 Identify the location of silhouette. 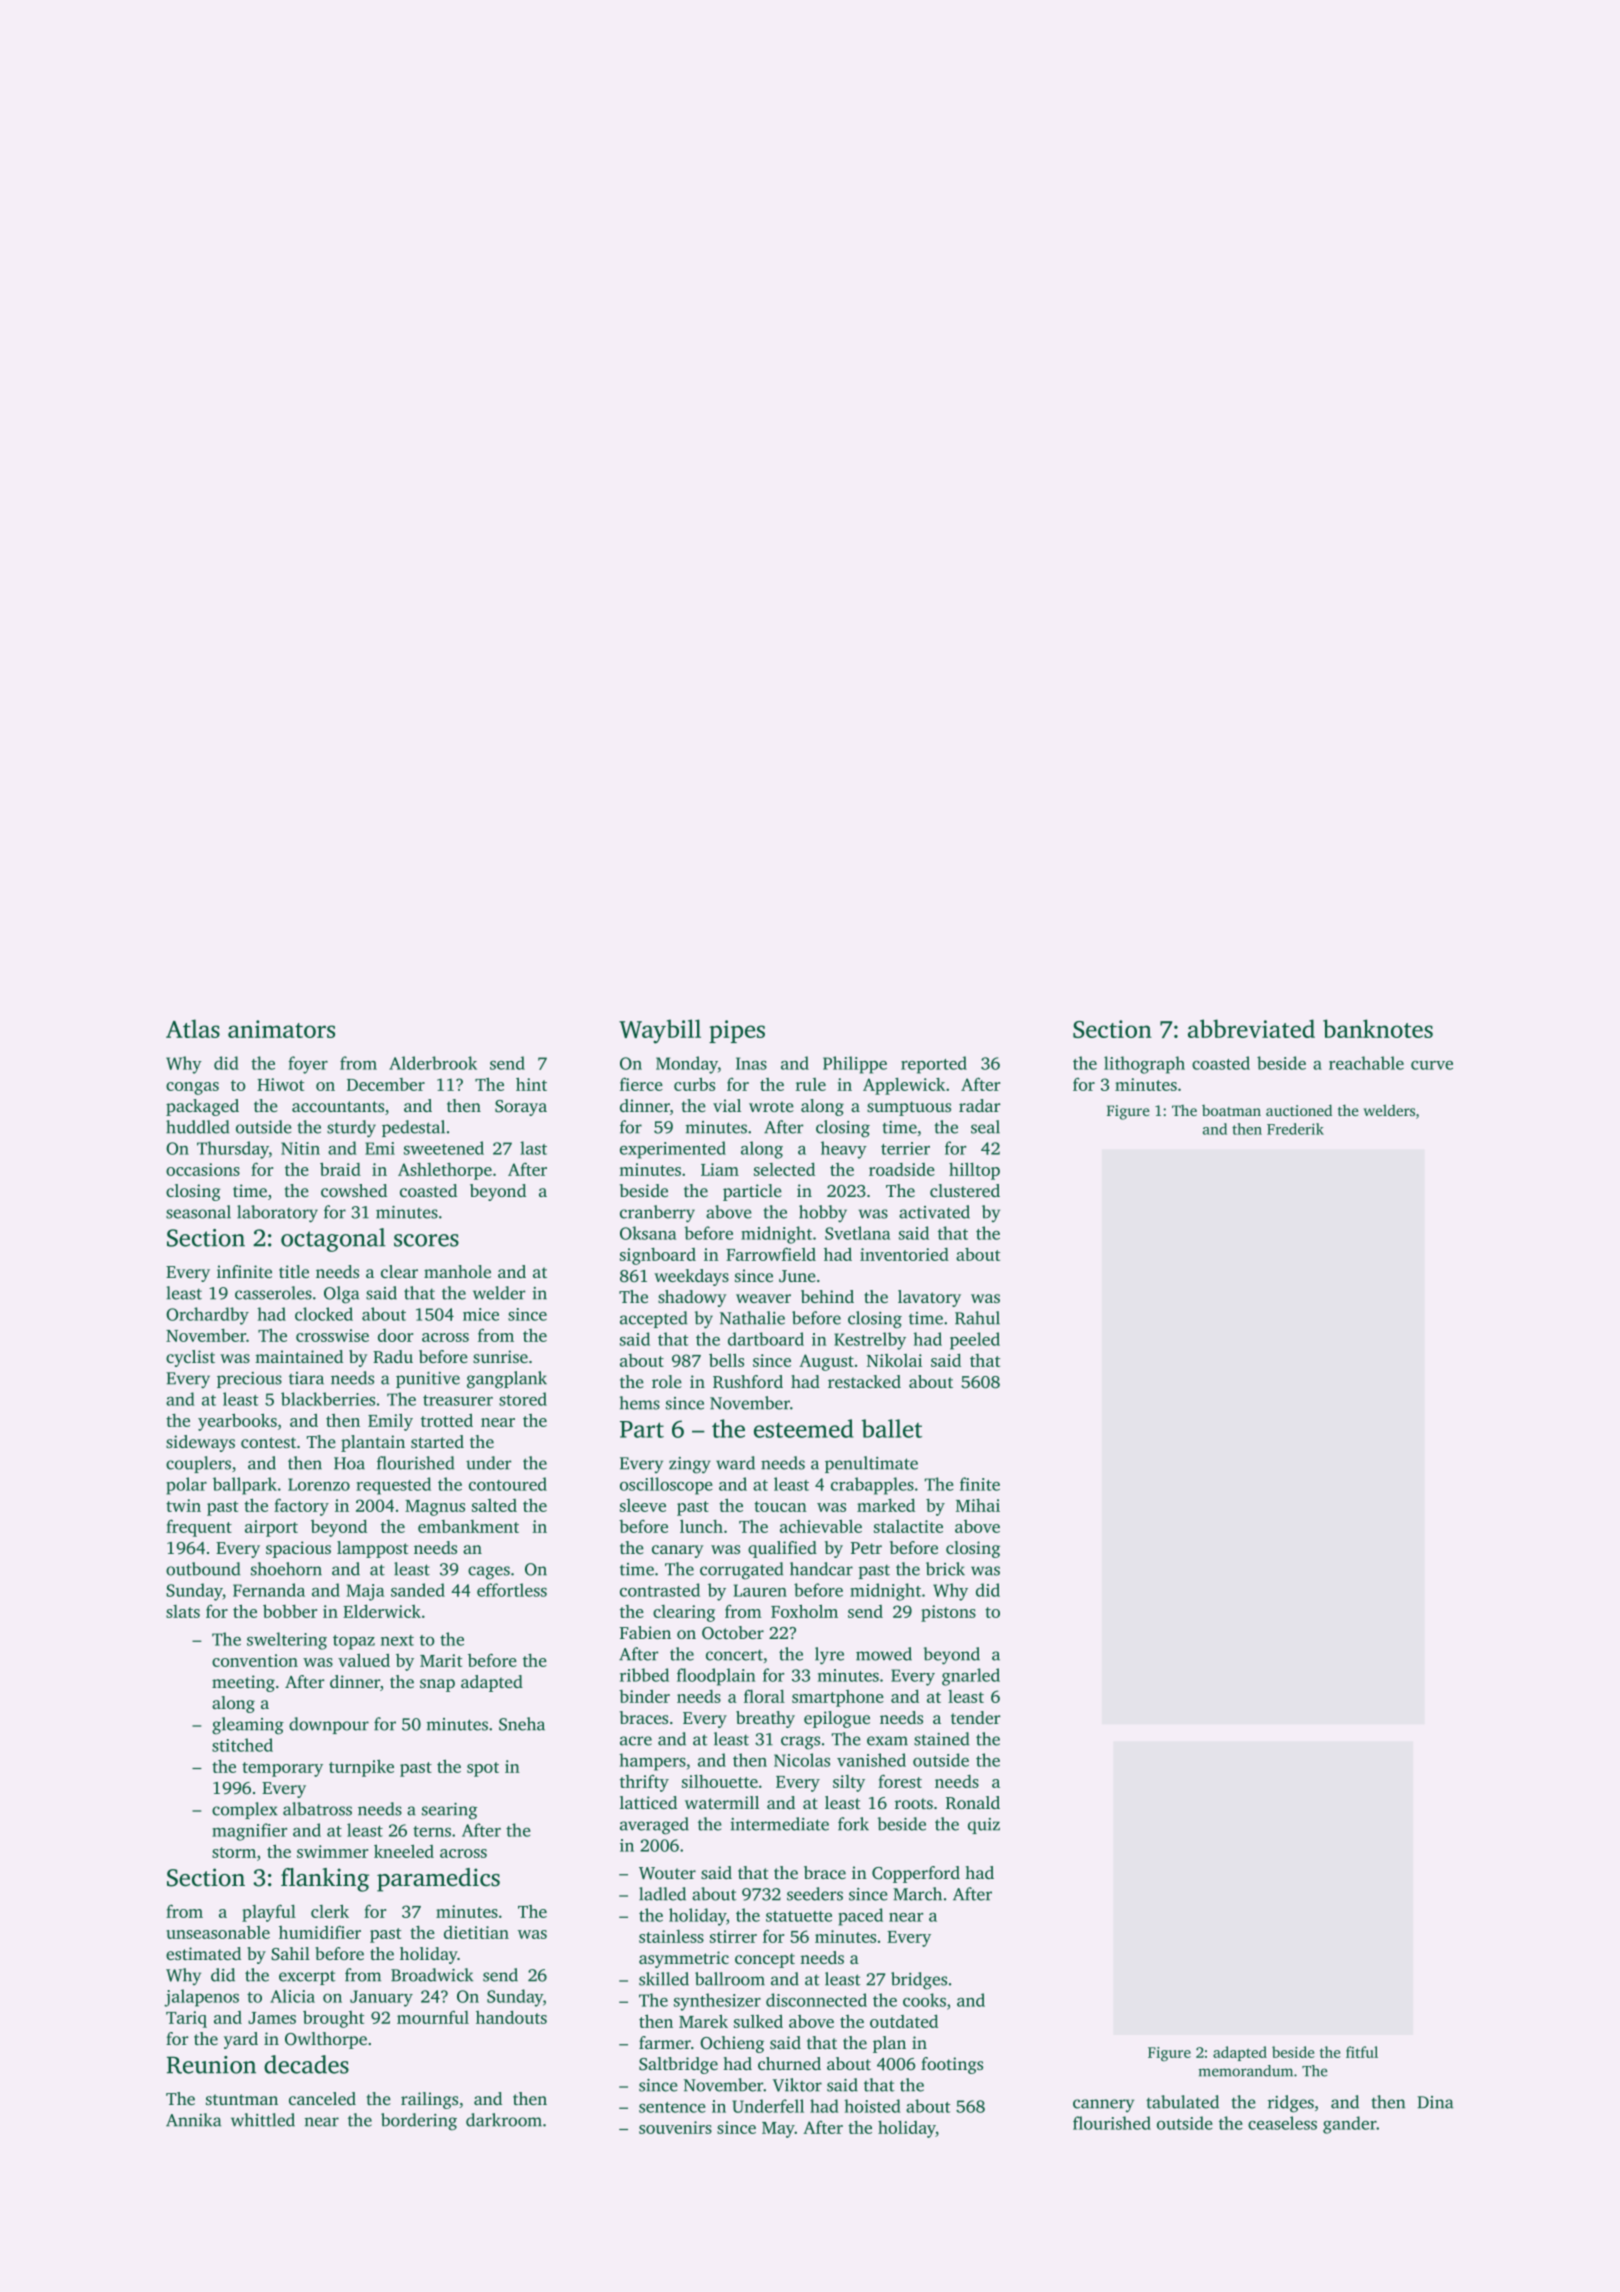
(720, 1781).
